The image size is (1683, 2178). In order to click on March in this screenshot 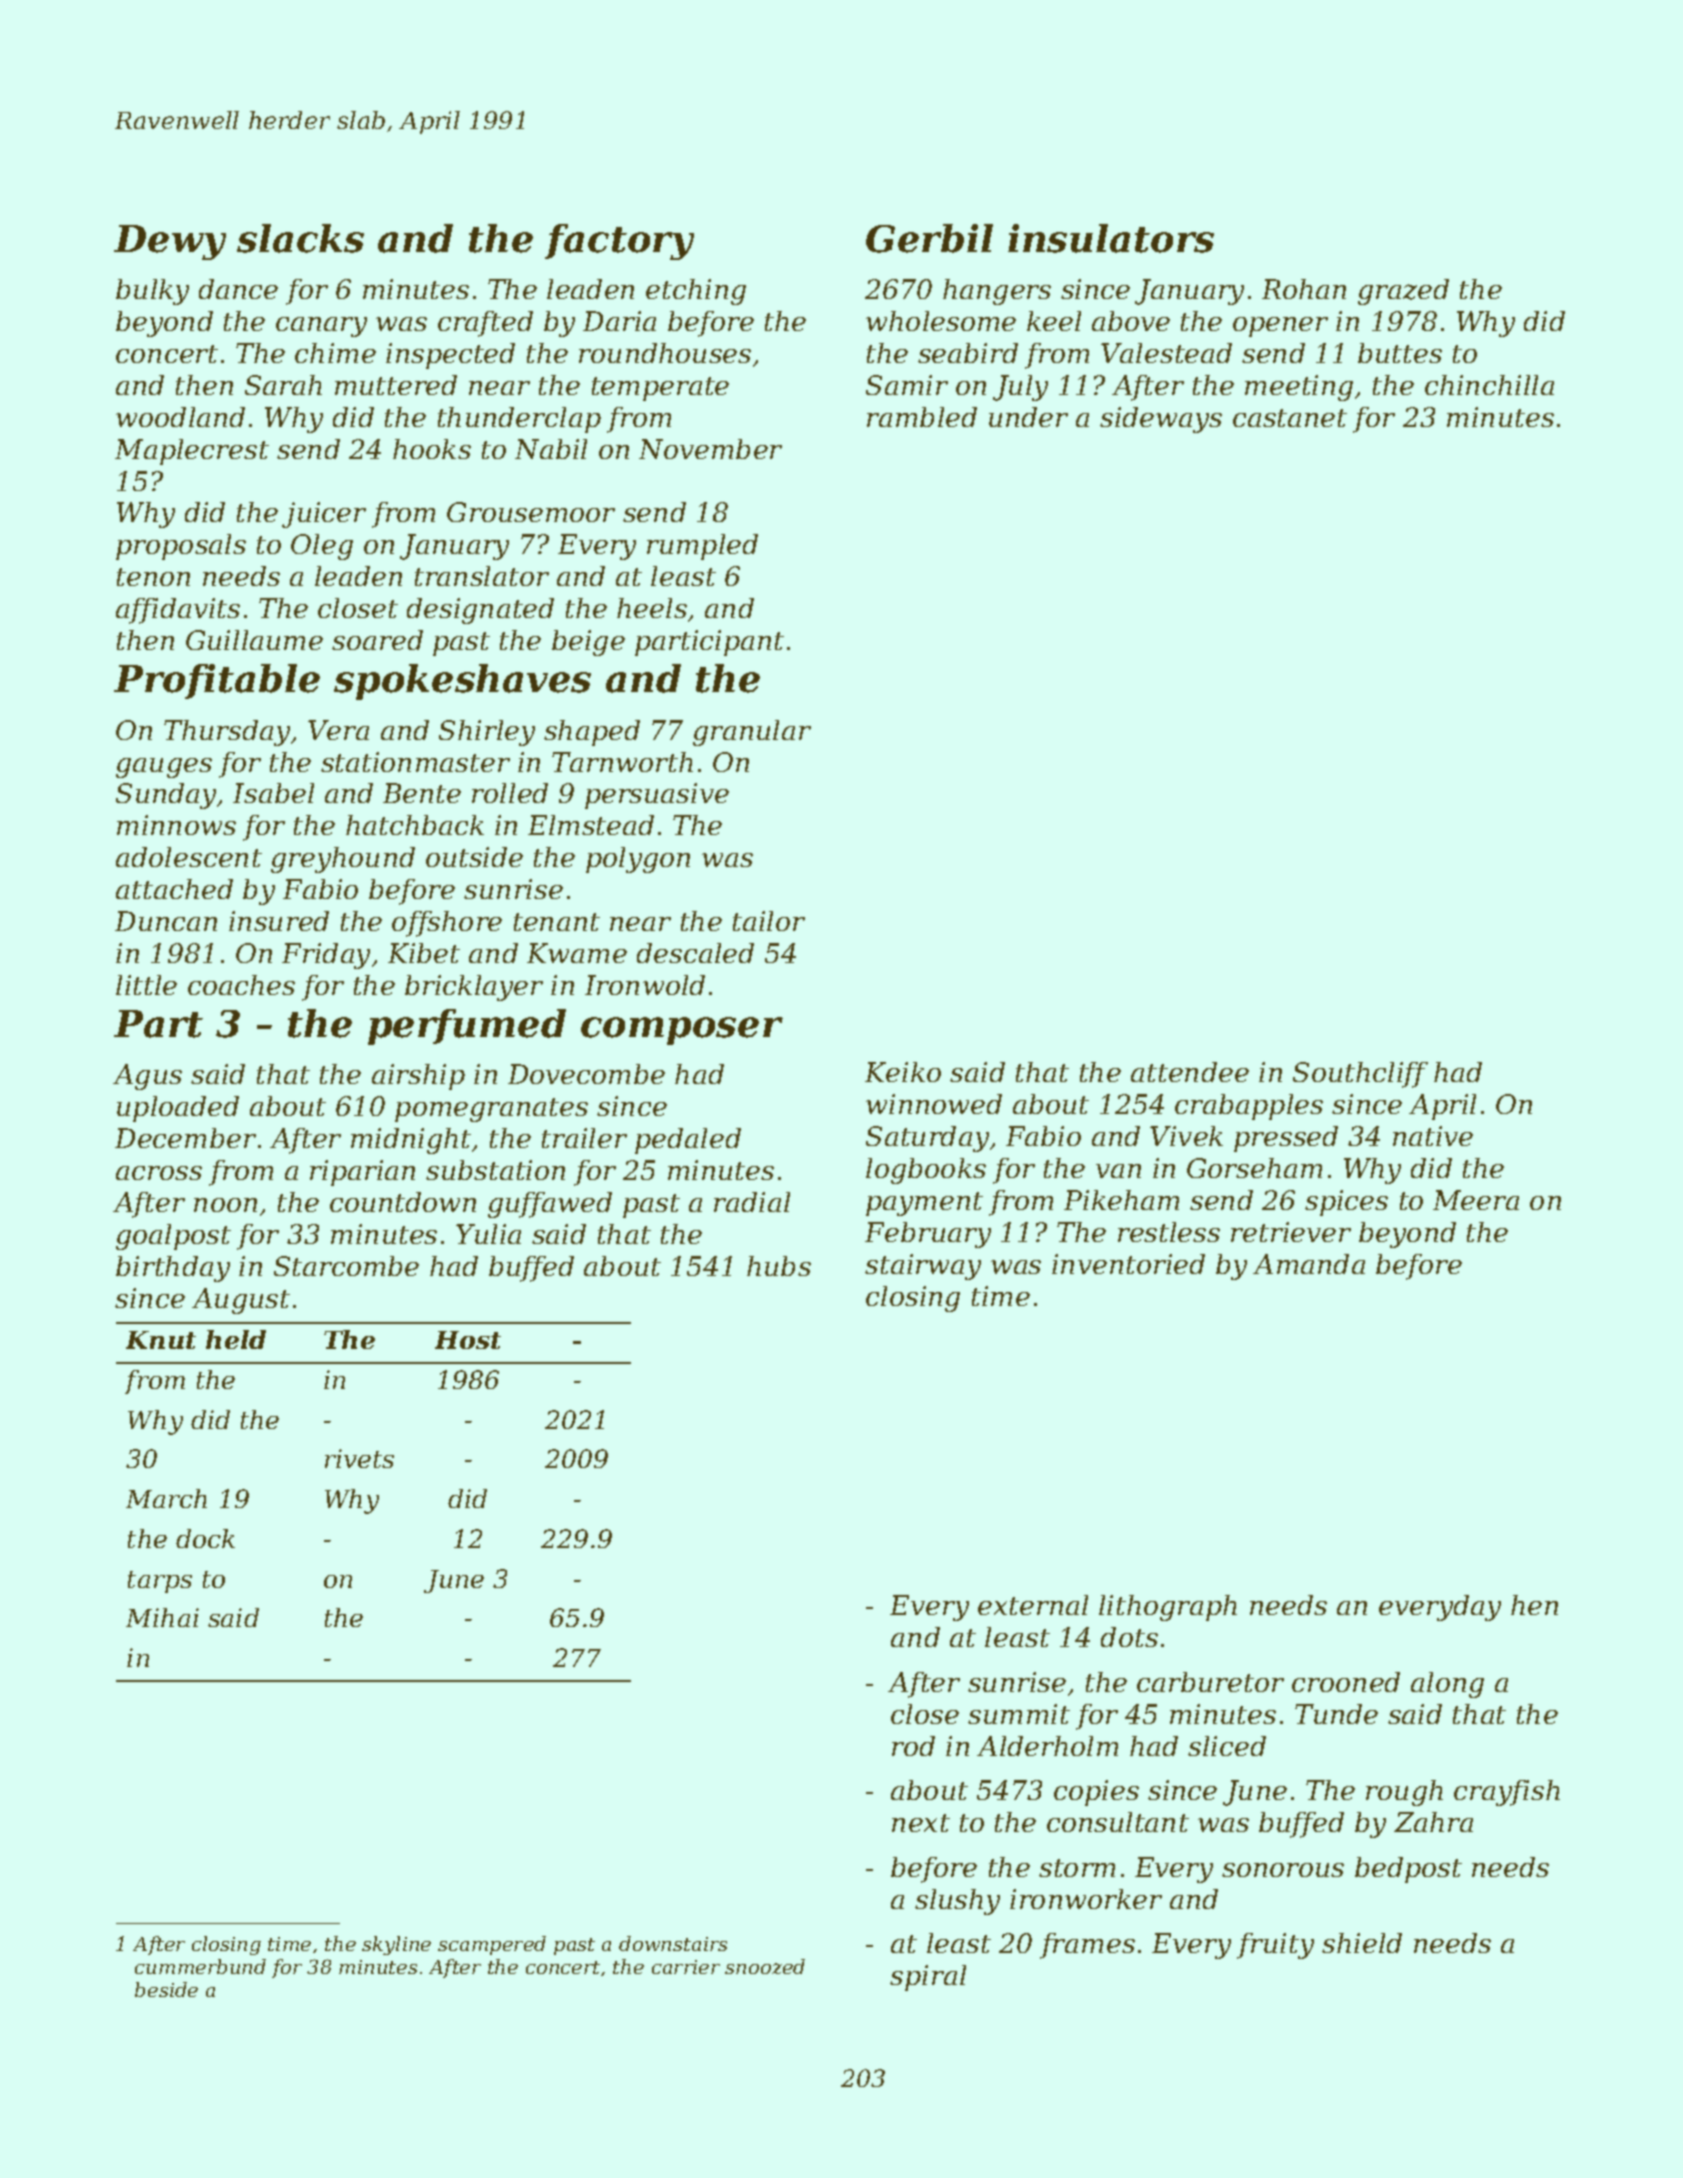, I will do `click(166, 1498)`.
